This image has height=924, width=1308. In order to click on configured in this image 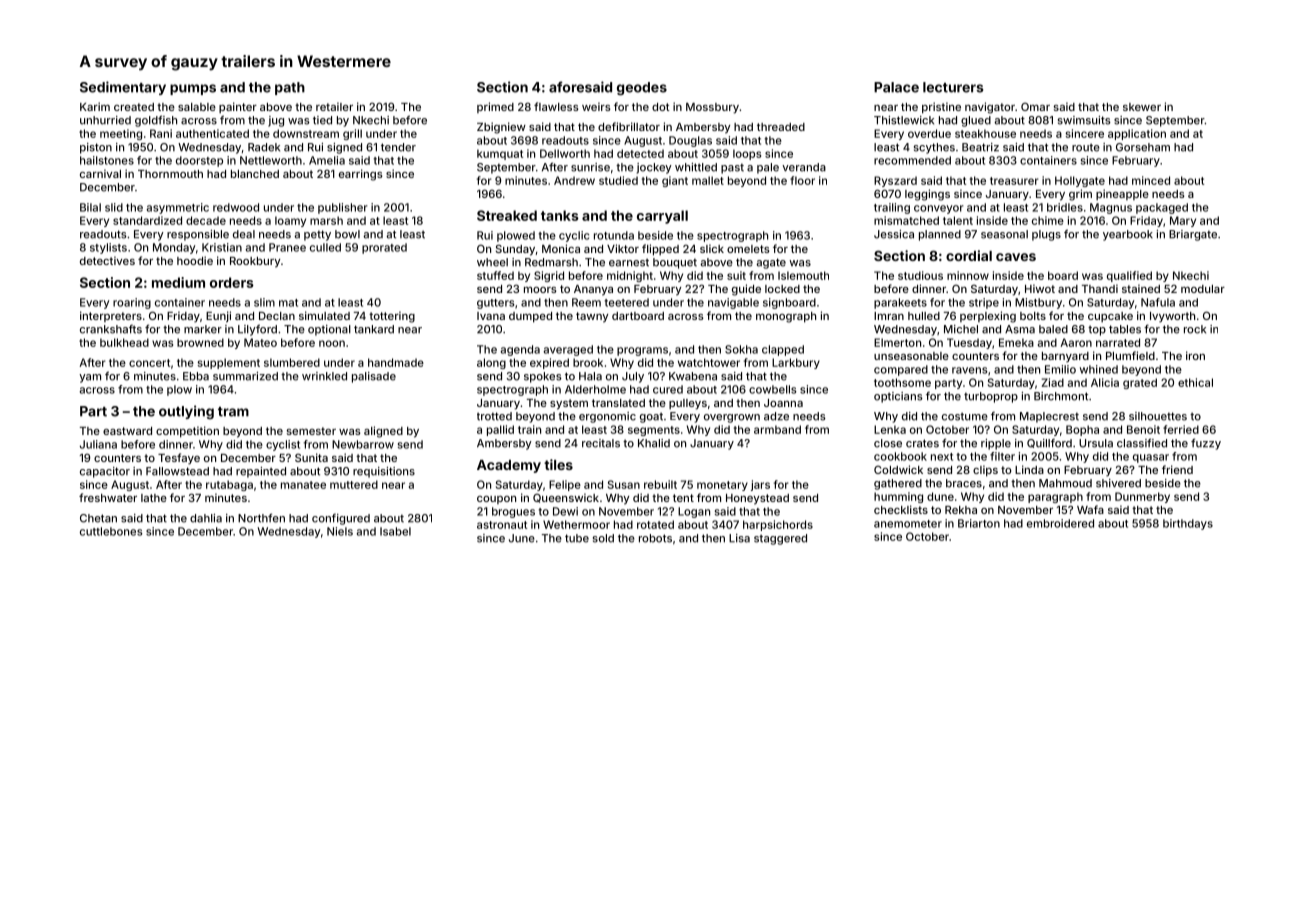, I will do `click(341, 519)`.
